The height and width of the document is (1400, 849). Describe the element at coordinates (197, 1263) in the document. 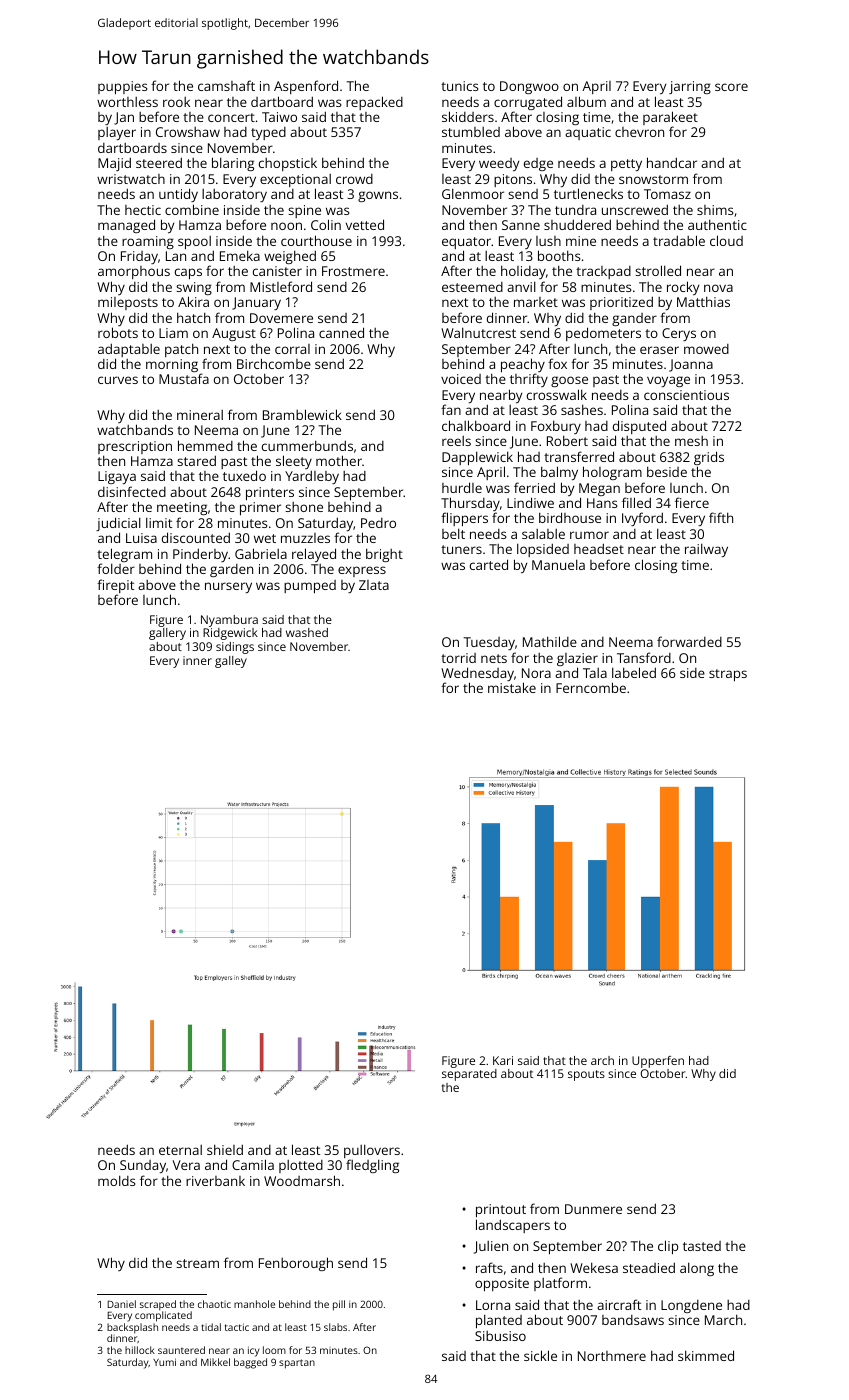

I see `stream` at that location.
